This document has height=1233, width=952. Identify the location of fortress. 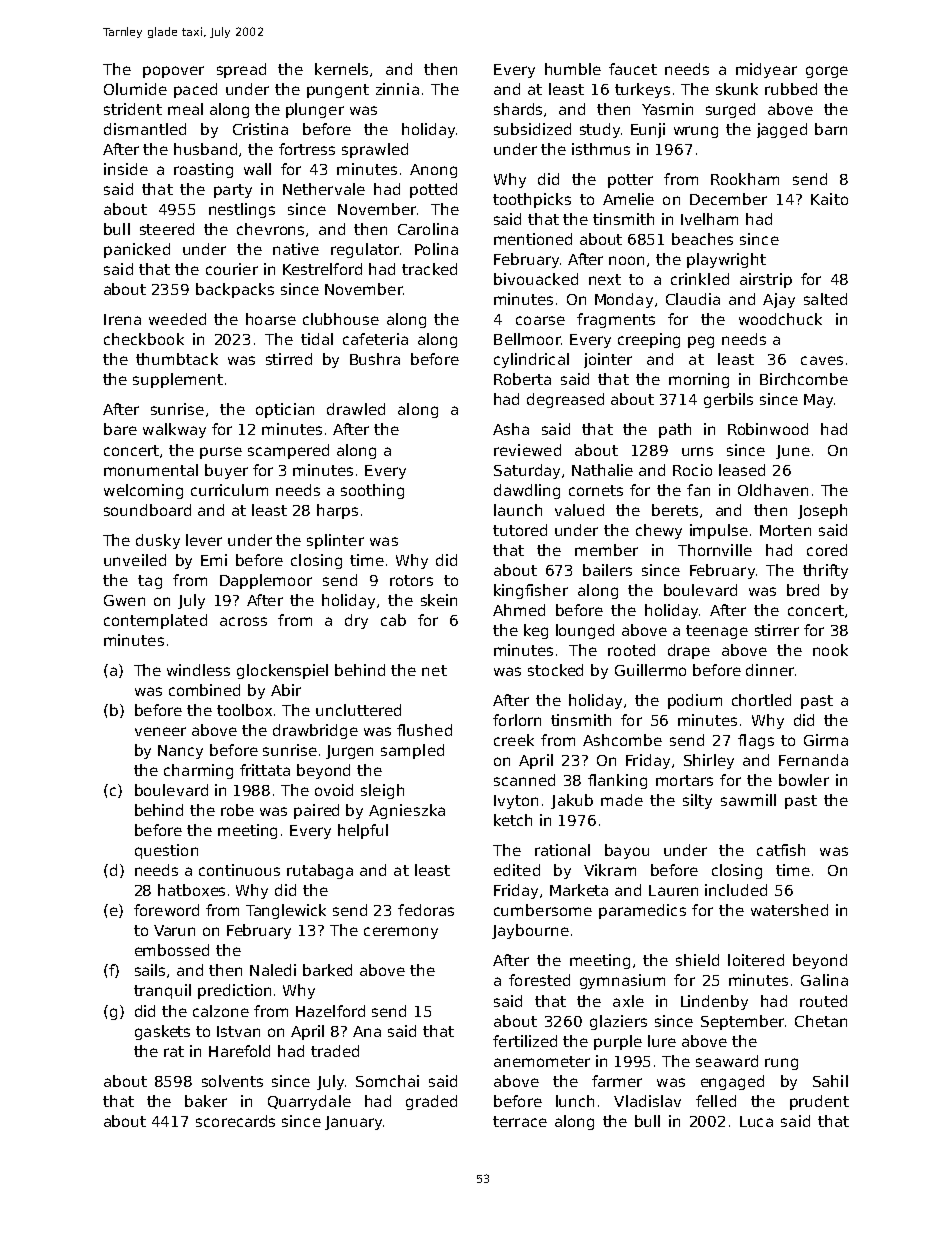
(307, 149).
